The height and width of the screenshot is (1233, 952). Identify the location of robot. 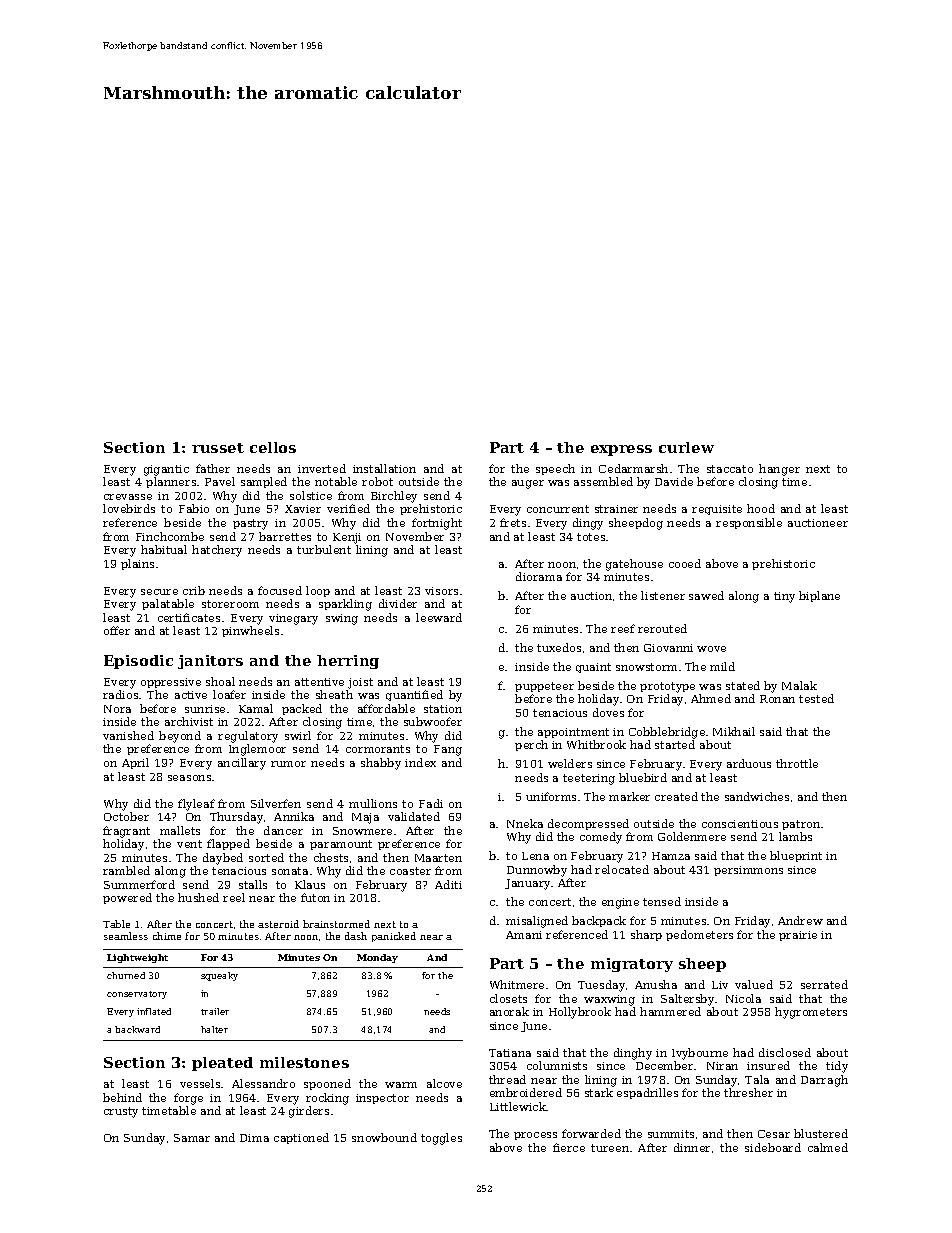
(377, 481).
